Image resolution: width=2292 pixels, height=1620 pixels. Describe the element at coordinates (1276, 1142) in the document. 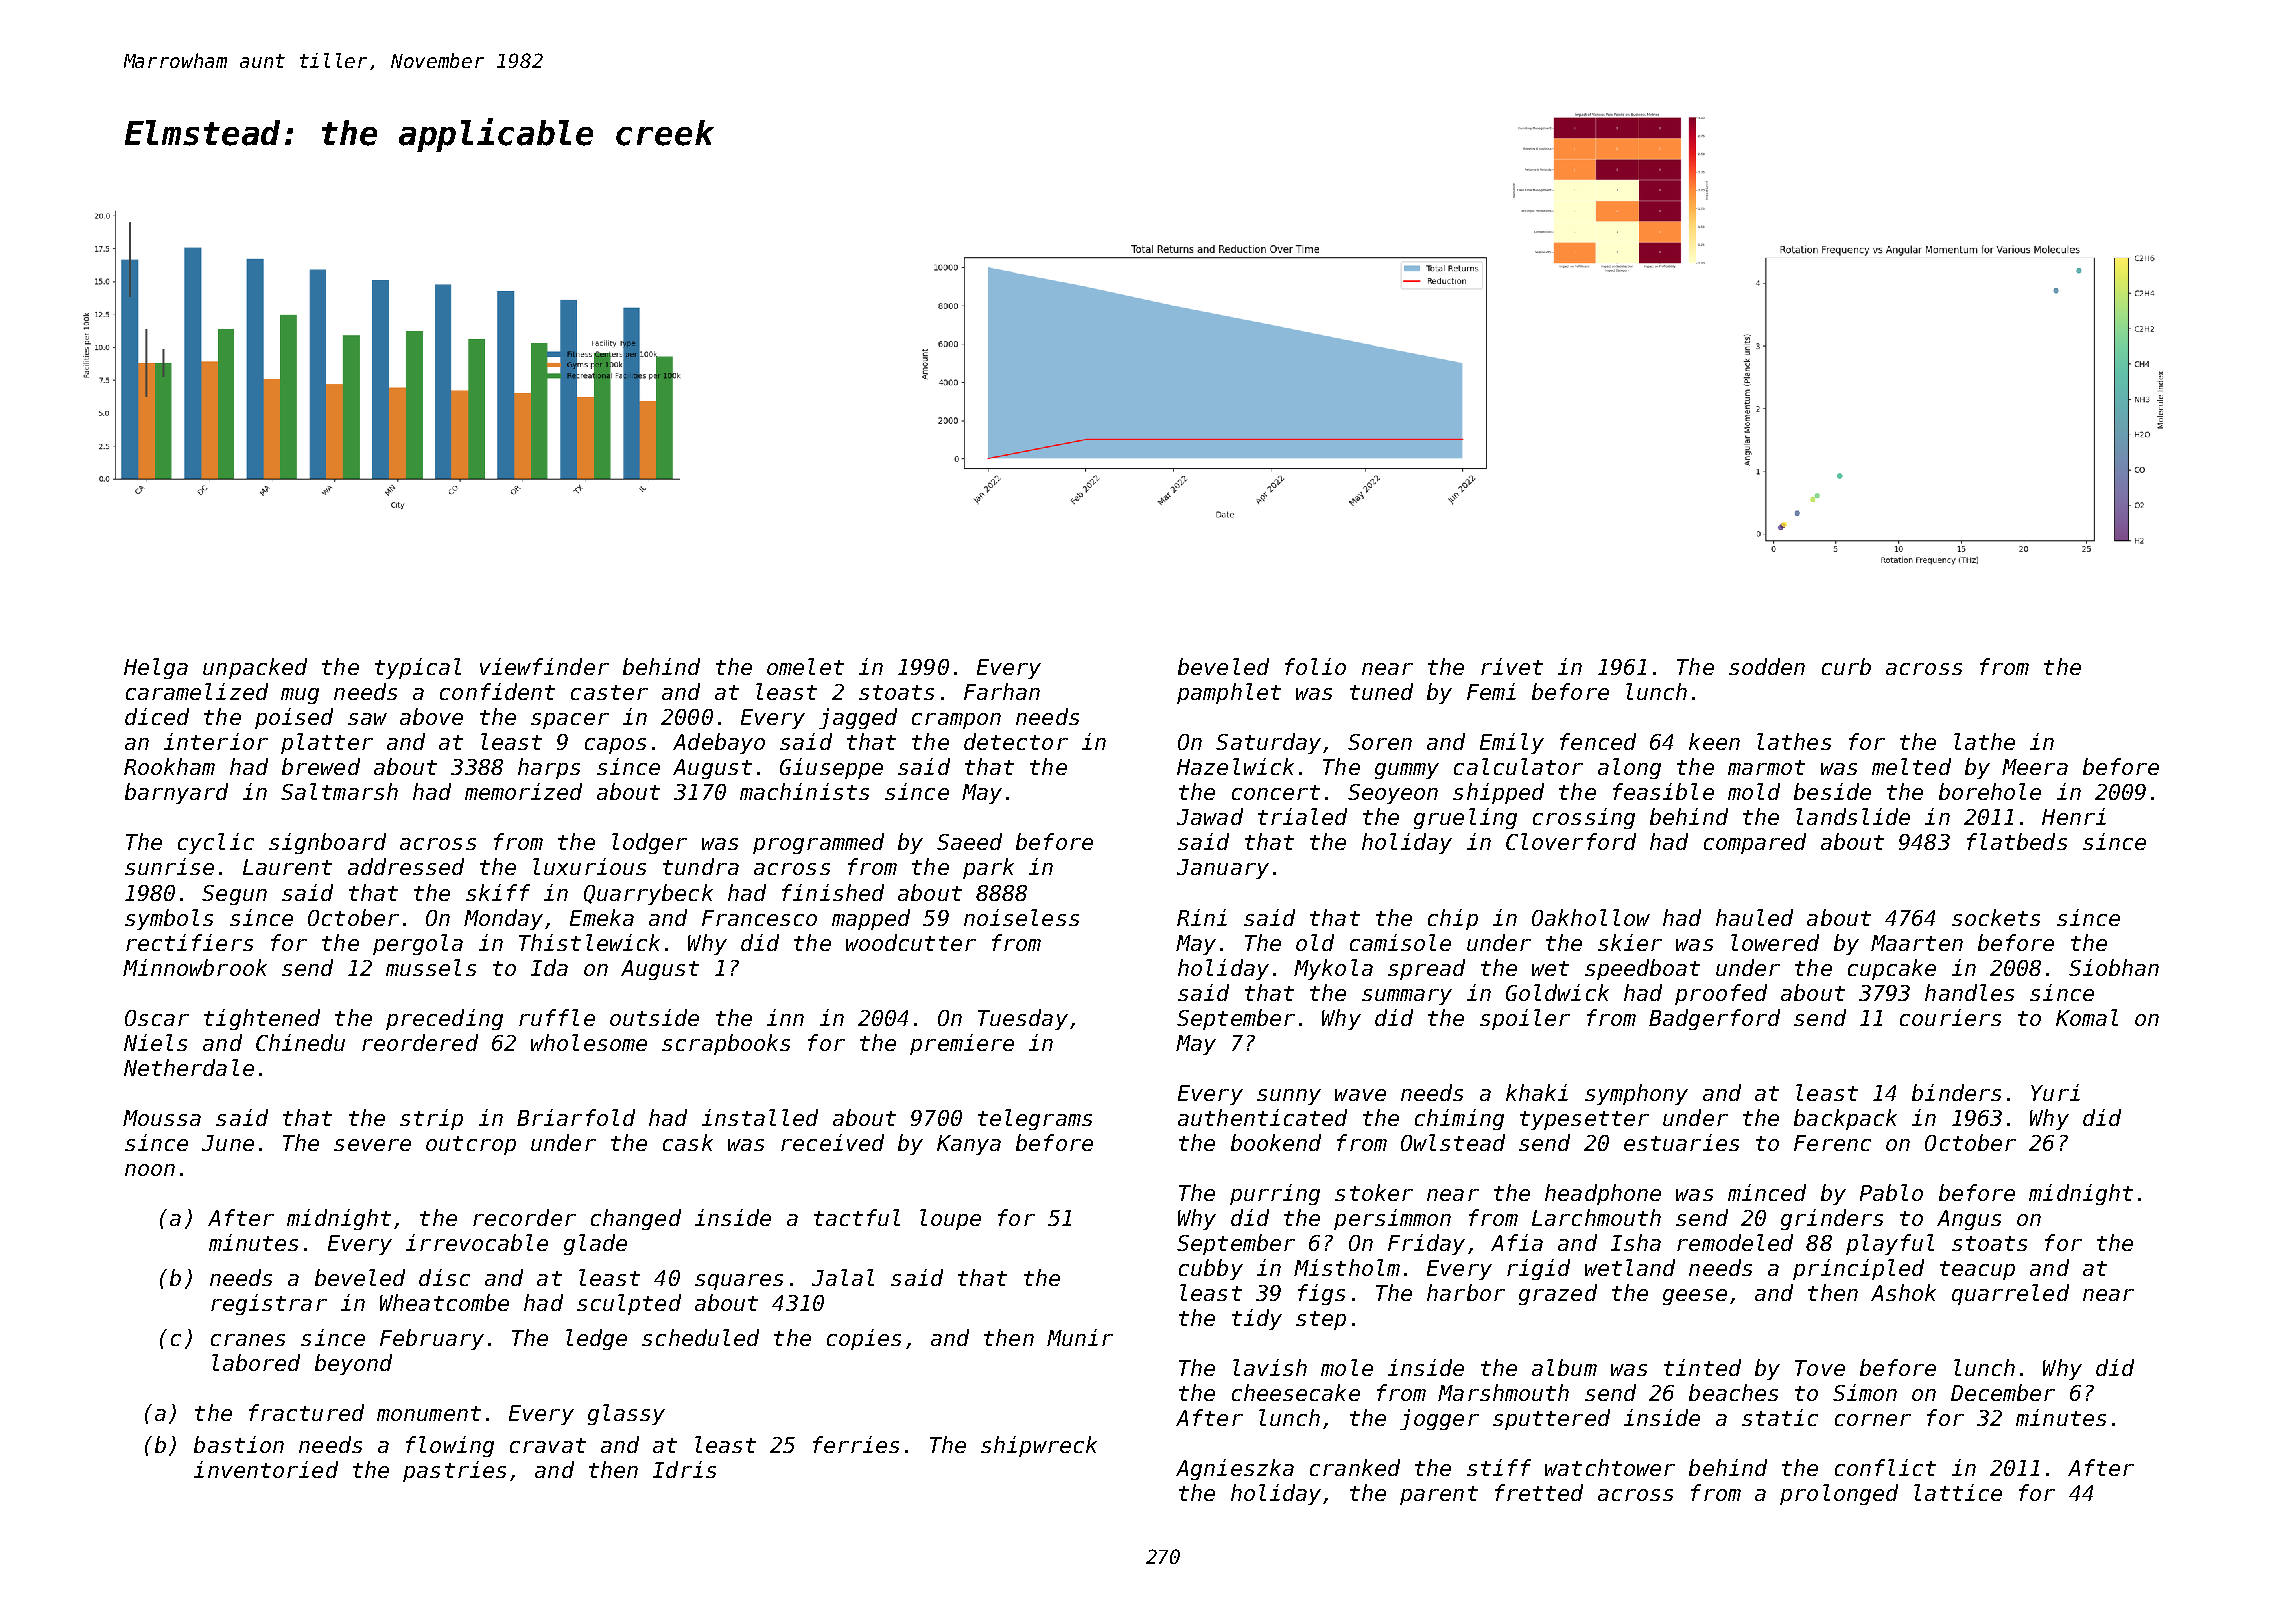

I see `bookend` at that location.
